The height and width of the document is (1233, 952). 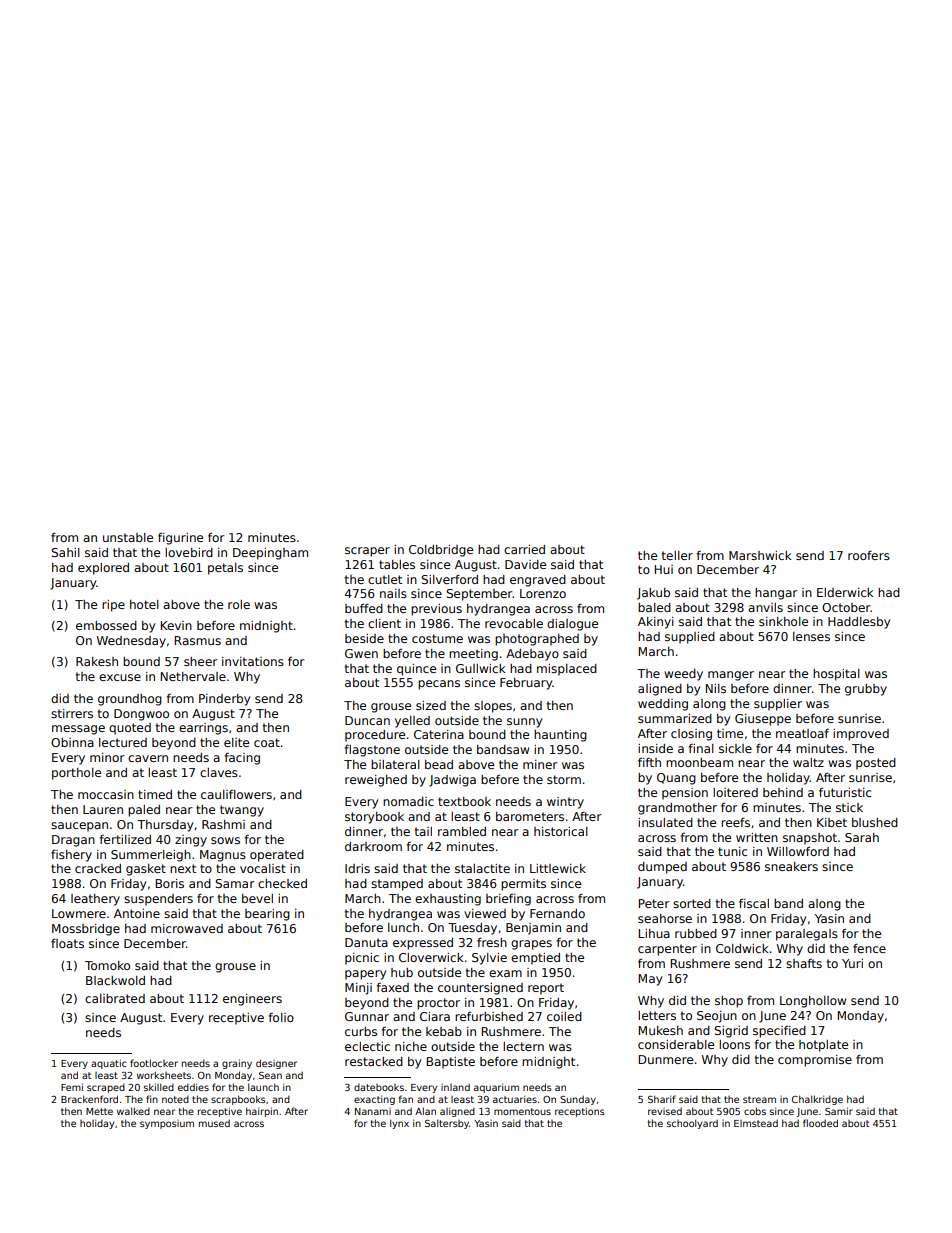 I want to click on fifth, so click(x=649, y=762).
